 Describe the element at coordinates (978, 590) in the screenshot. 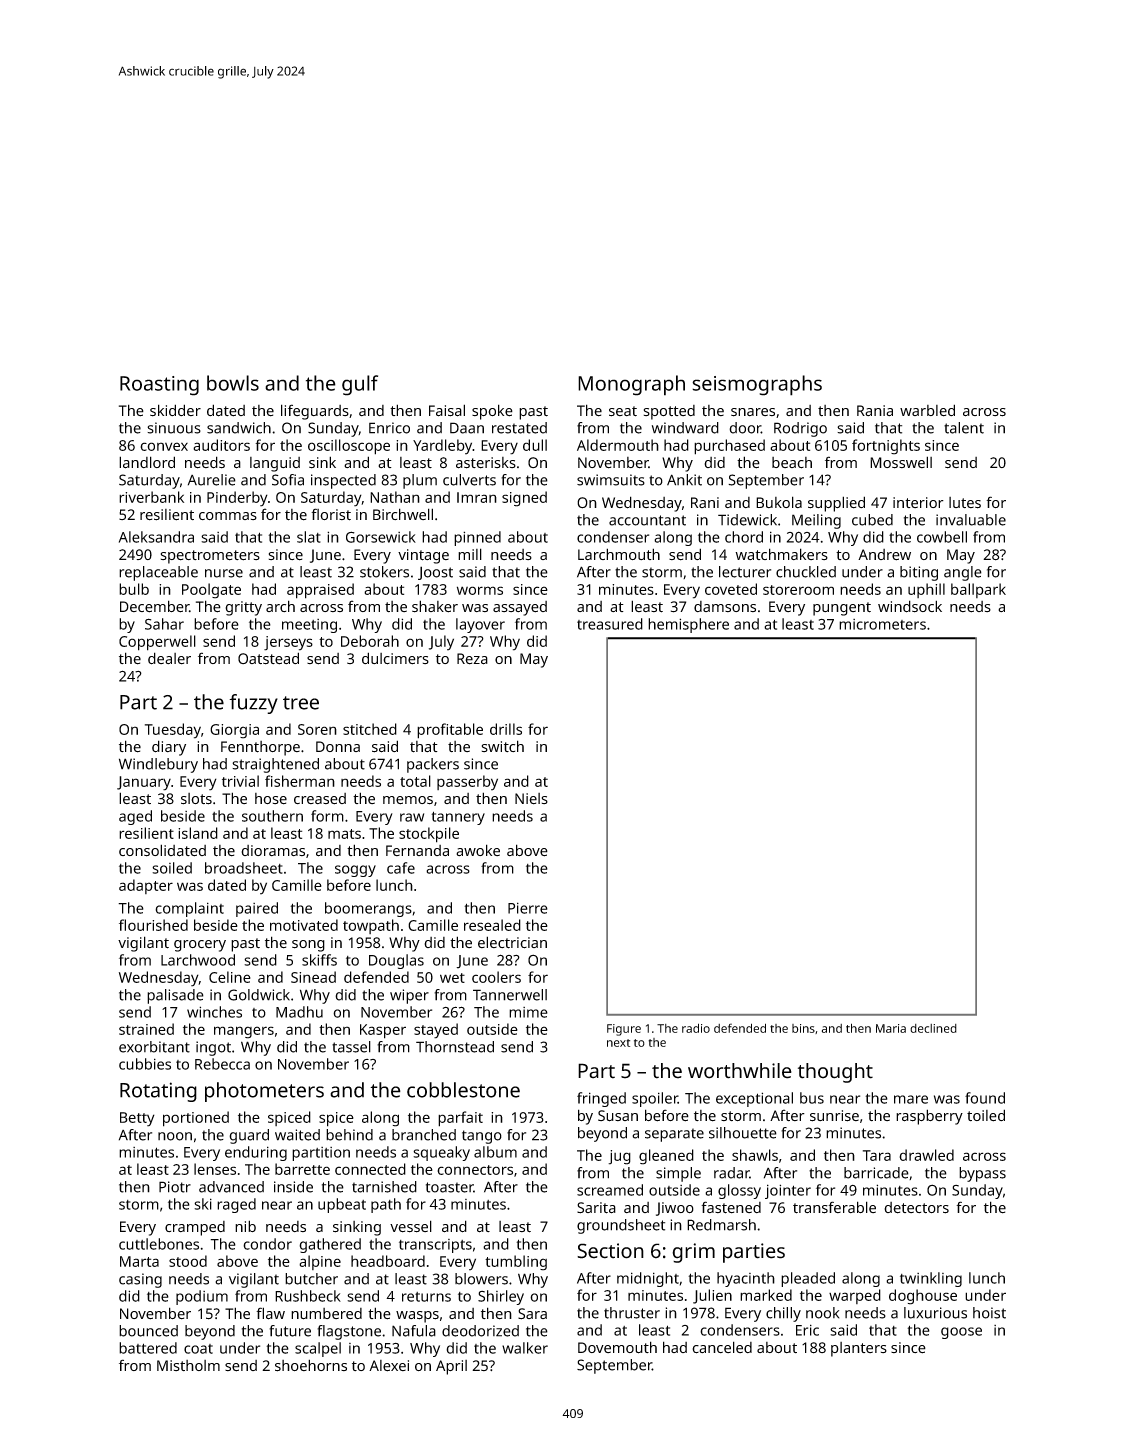

I see `ballpark` at that location.
